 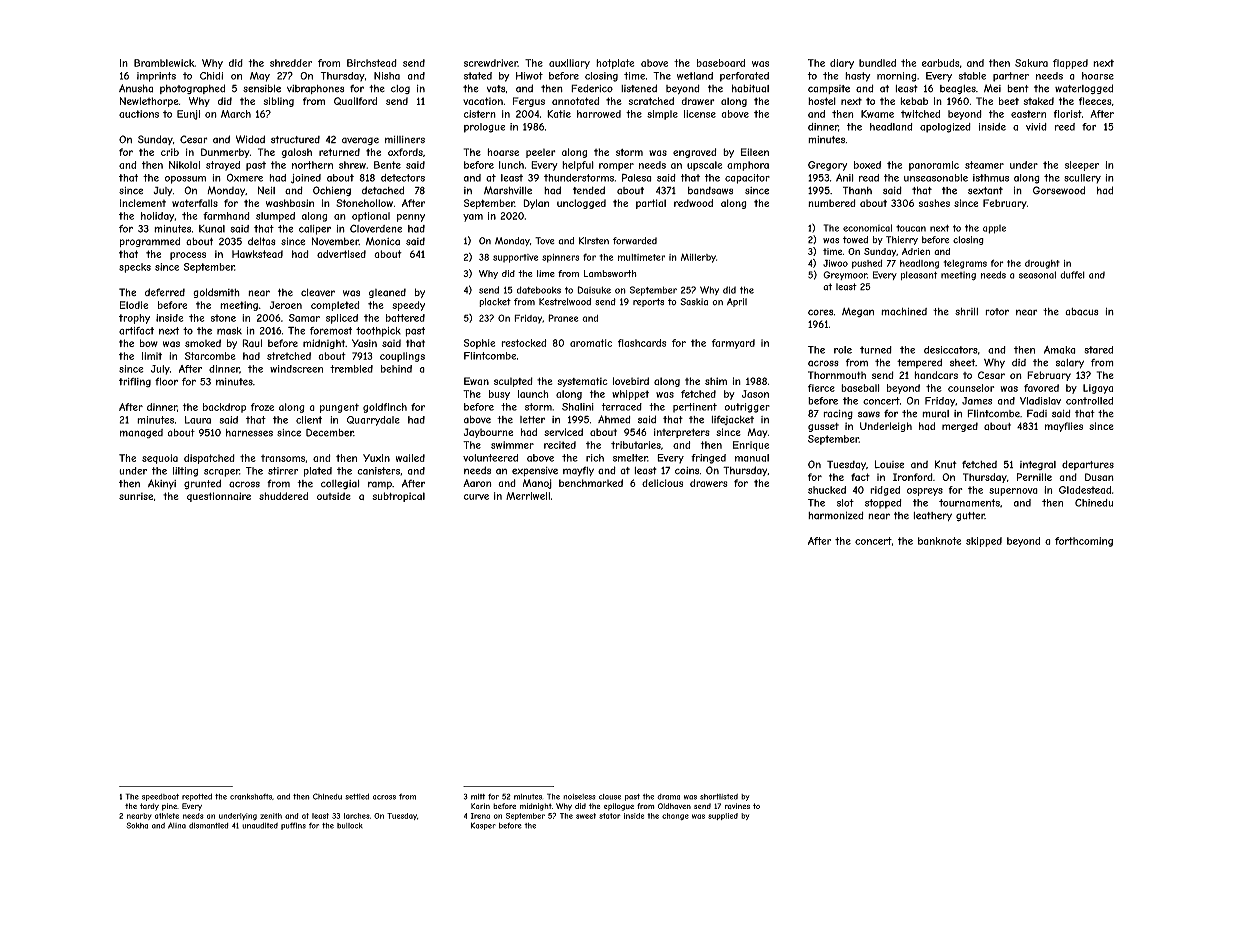 What do you see at coordinates (569, 64) in the image?
I see `auxiliary` at bounding box center [569, 64].
